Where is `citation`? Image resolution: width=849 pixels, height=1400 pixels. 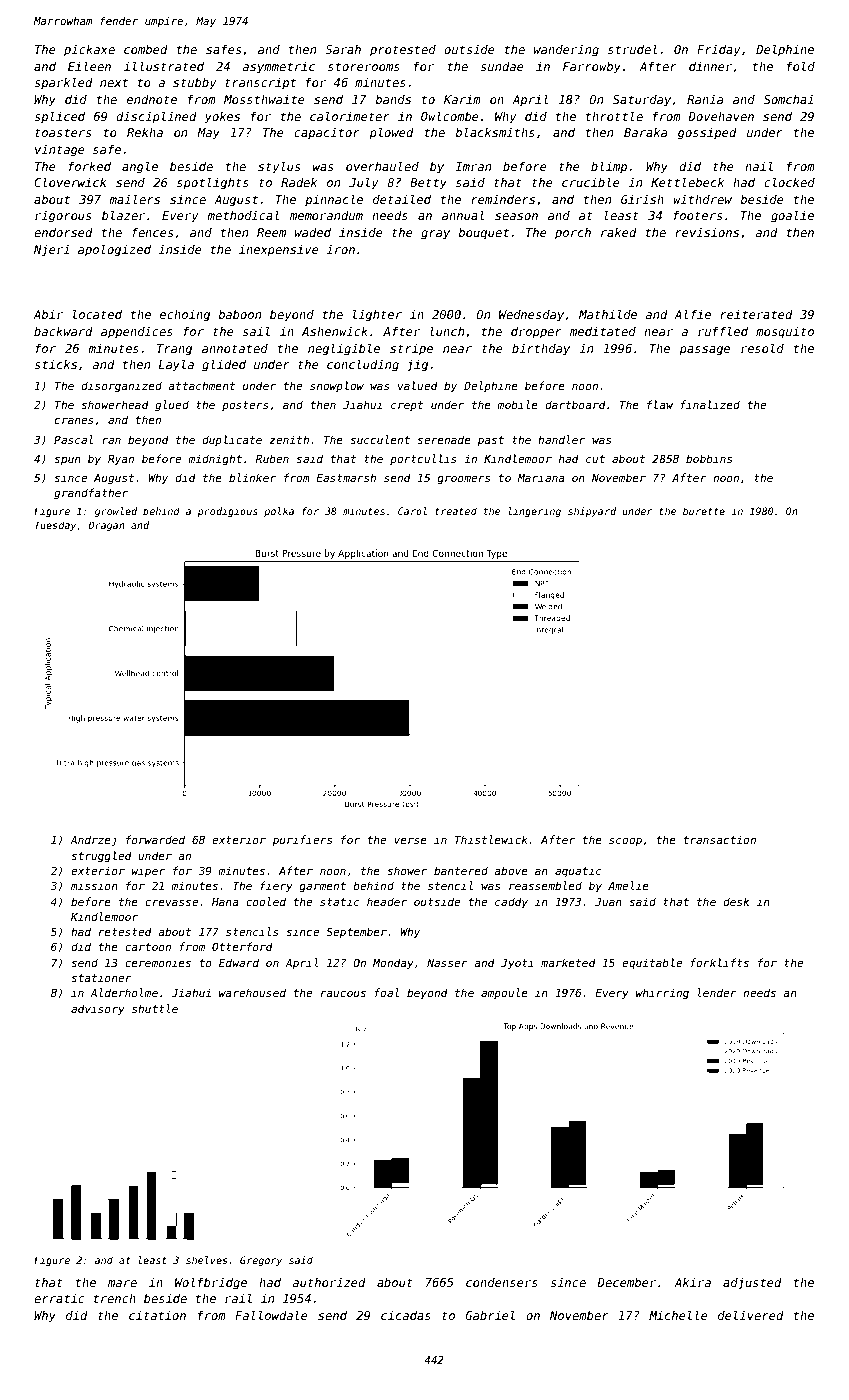 citation is located at coordinates (157, 1315).
